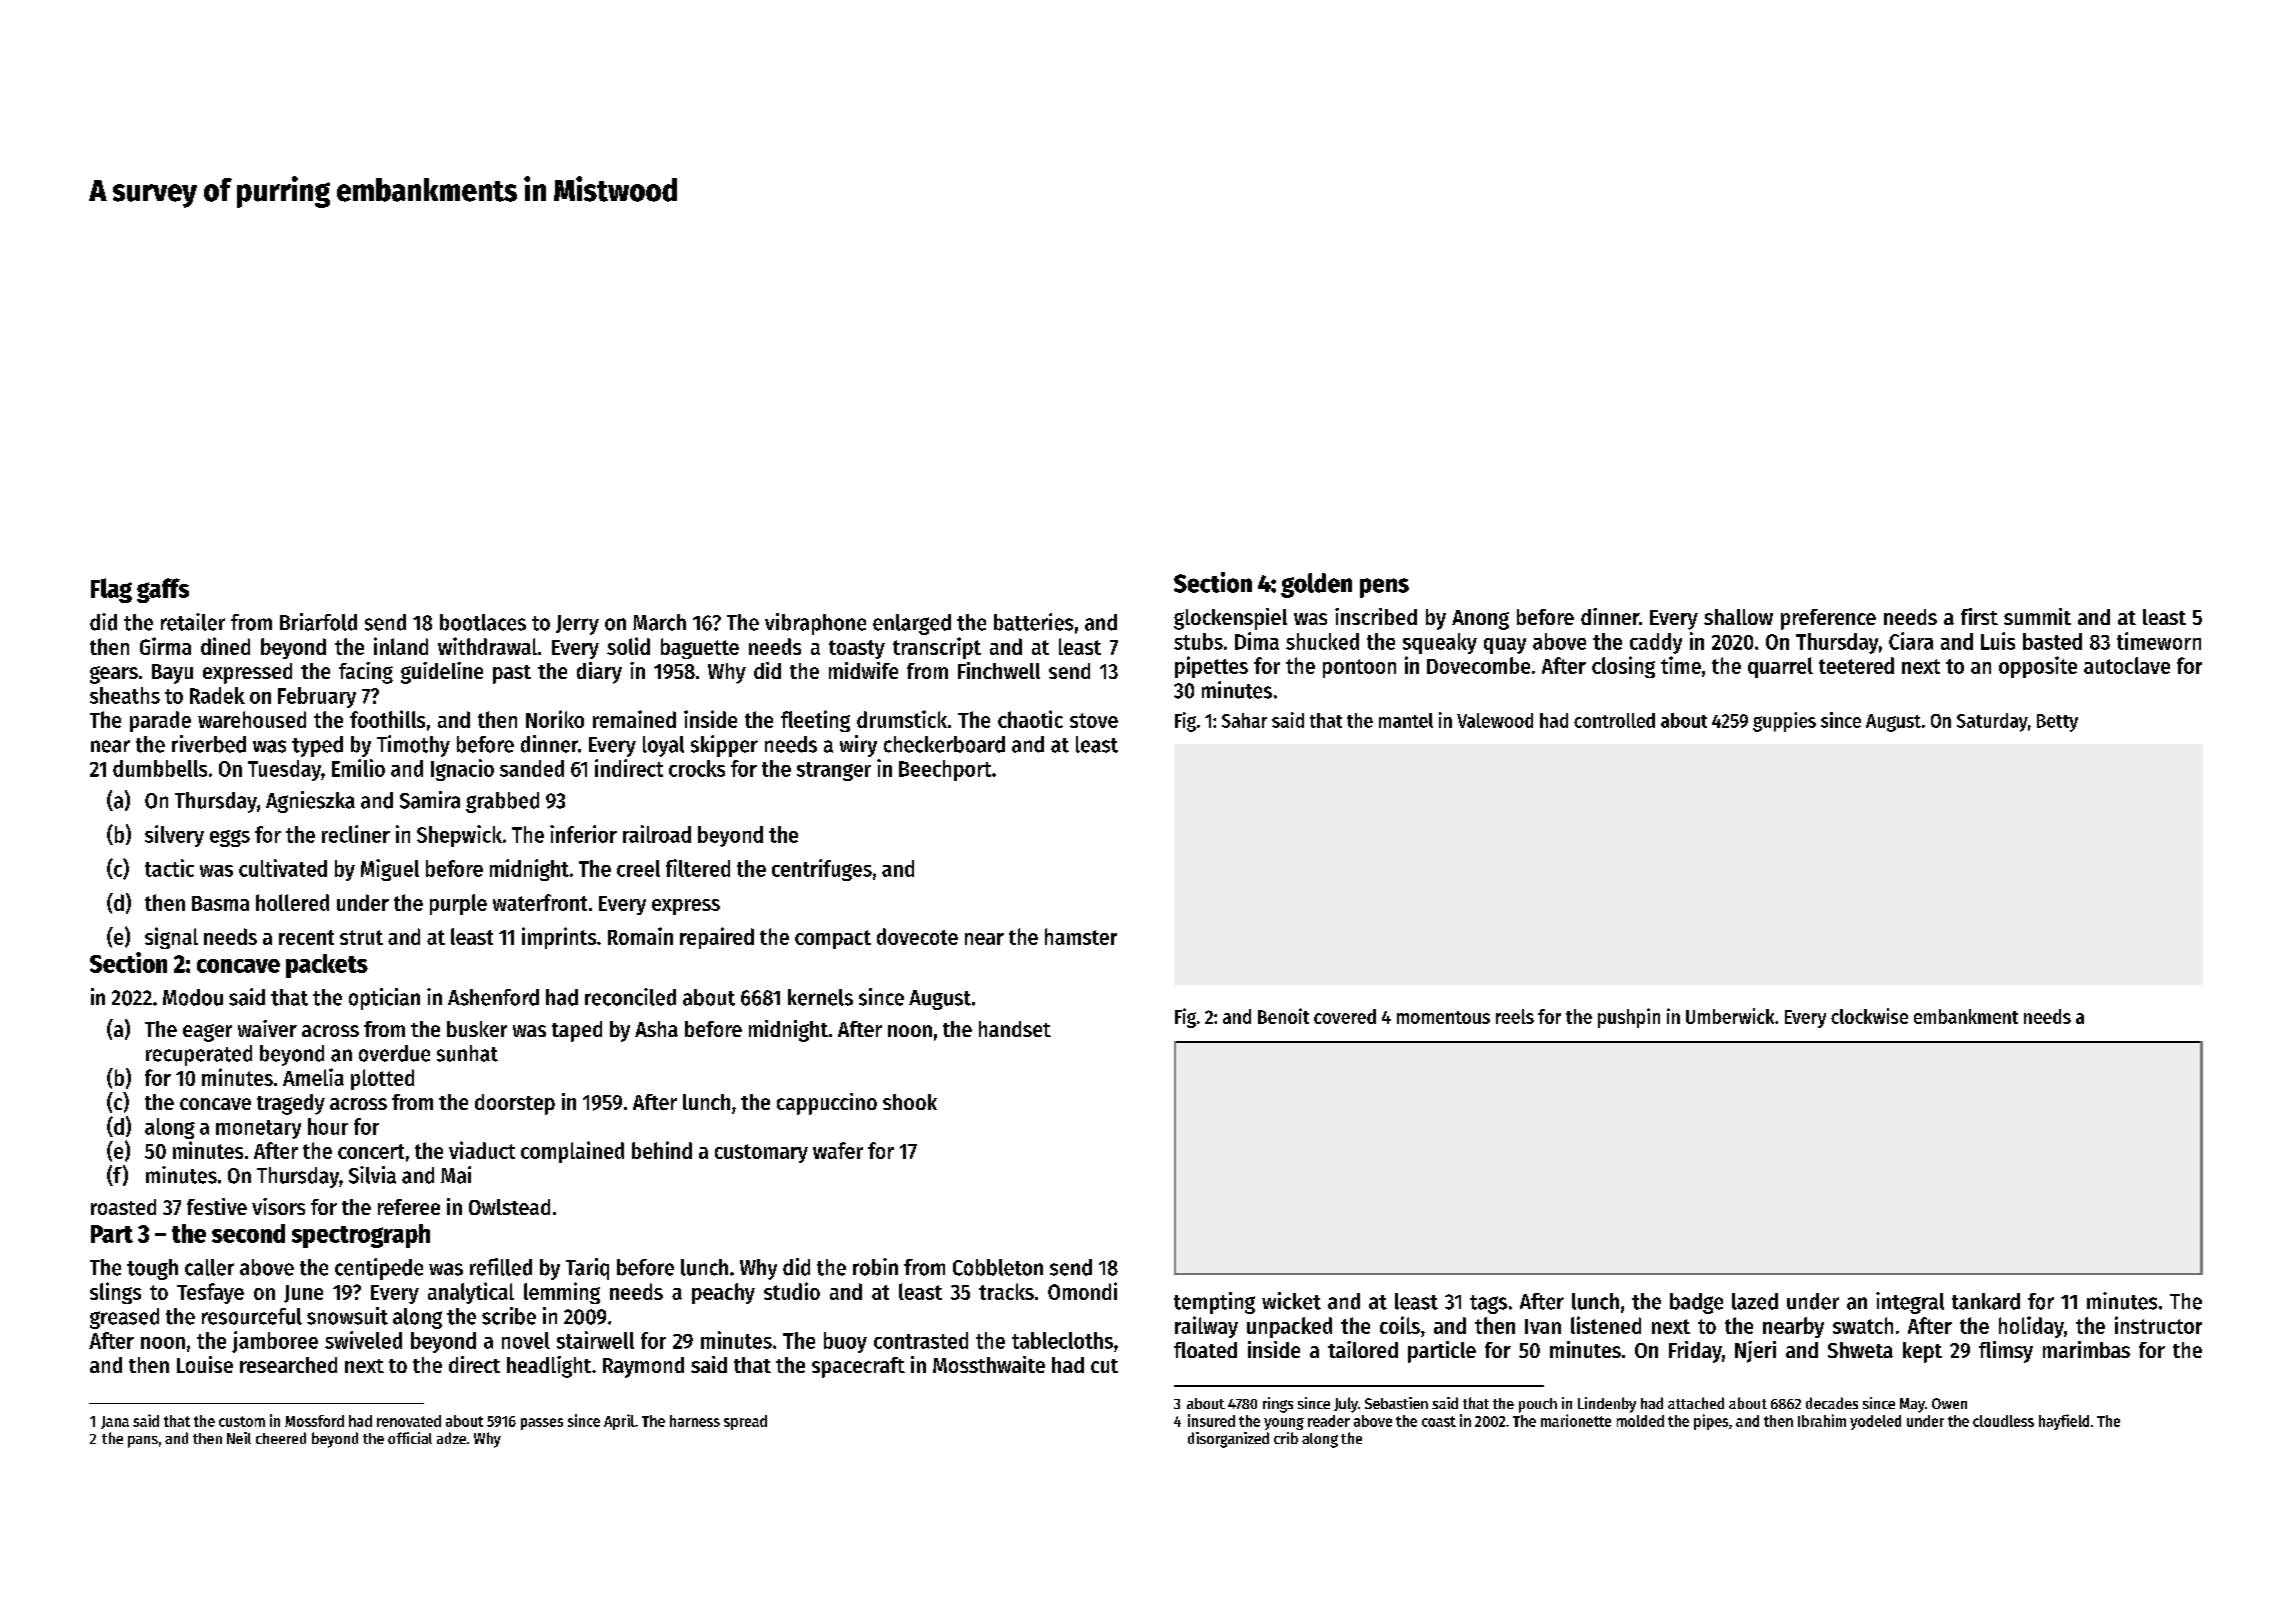  What do you see at coordinates (1030, 719) in the document?
I see `chaotic` at bounding box center [1030, 719].
